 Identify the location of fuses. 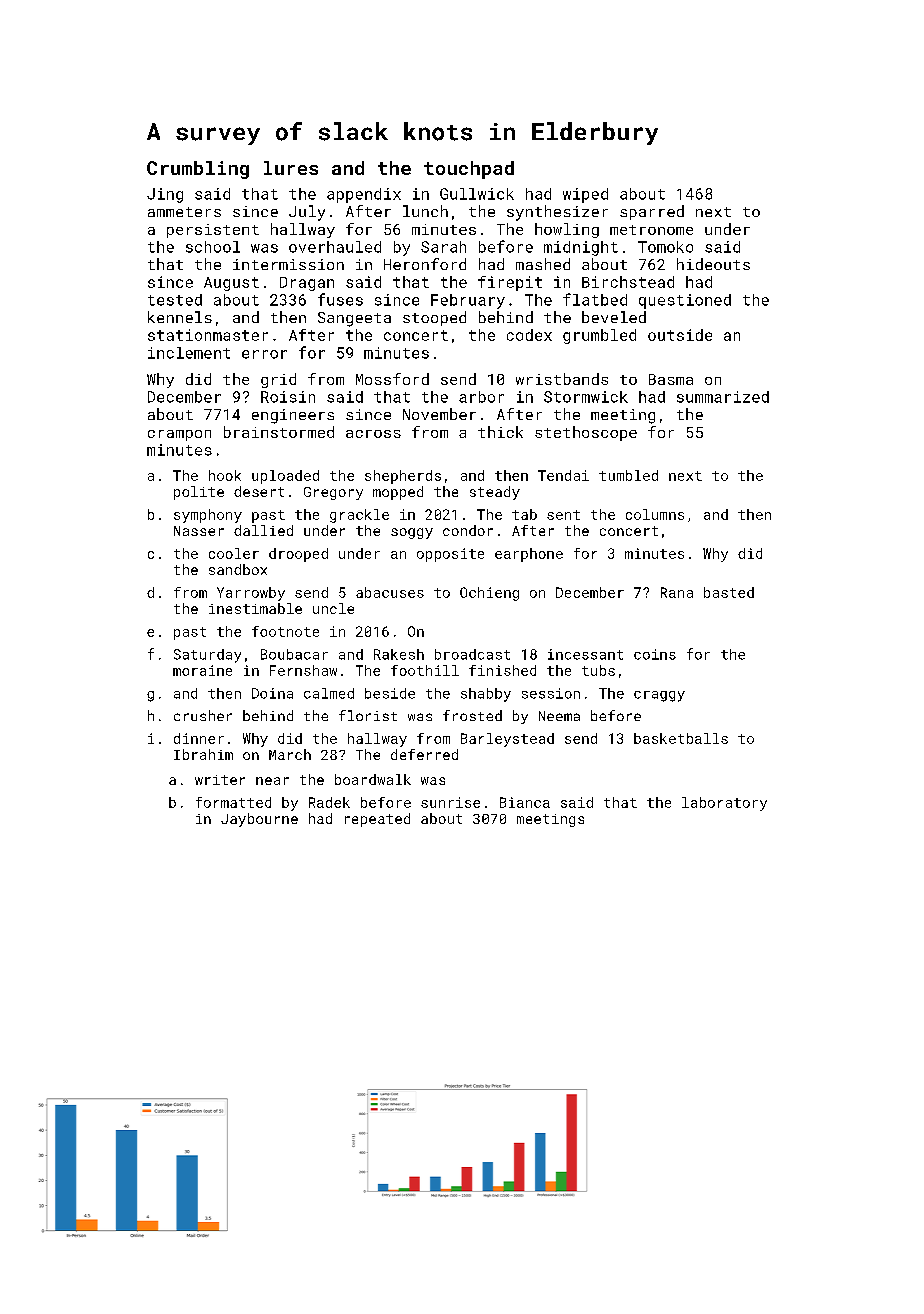
(340, 299).
